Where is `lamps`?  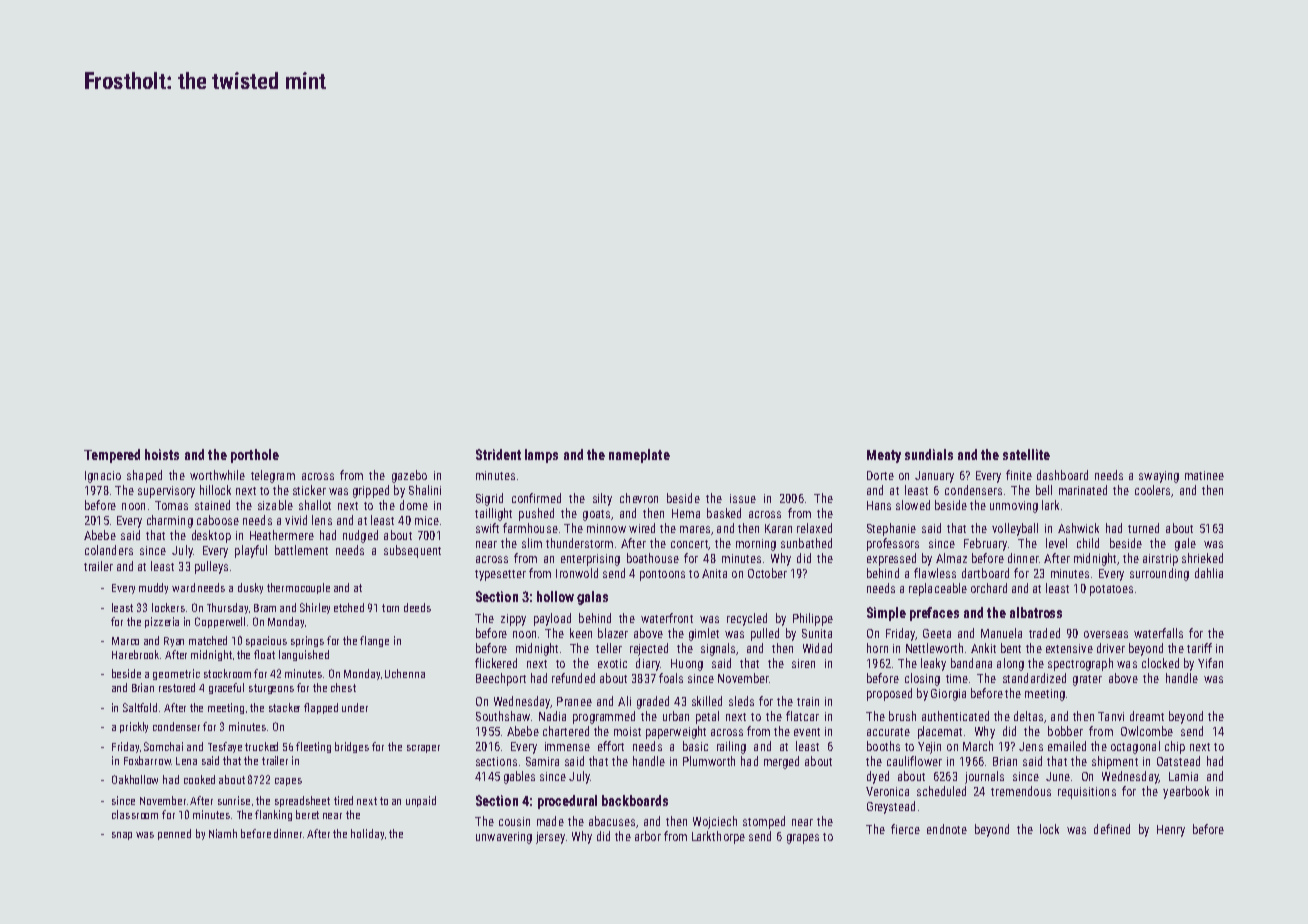 lamps is located at coordinates (541, 456).
